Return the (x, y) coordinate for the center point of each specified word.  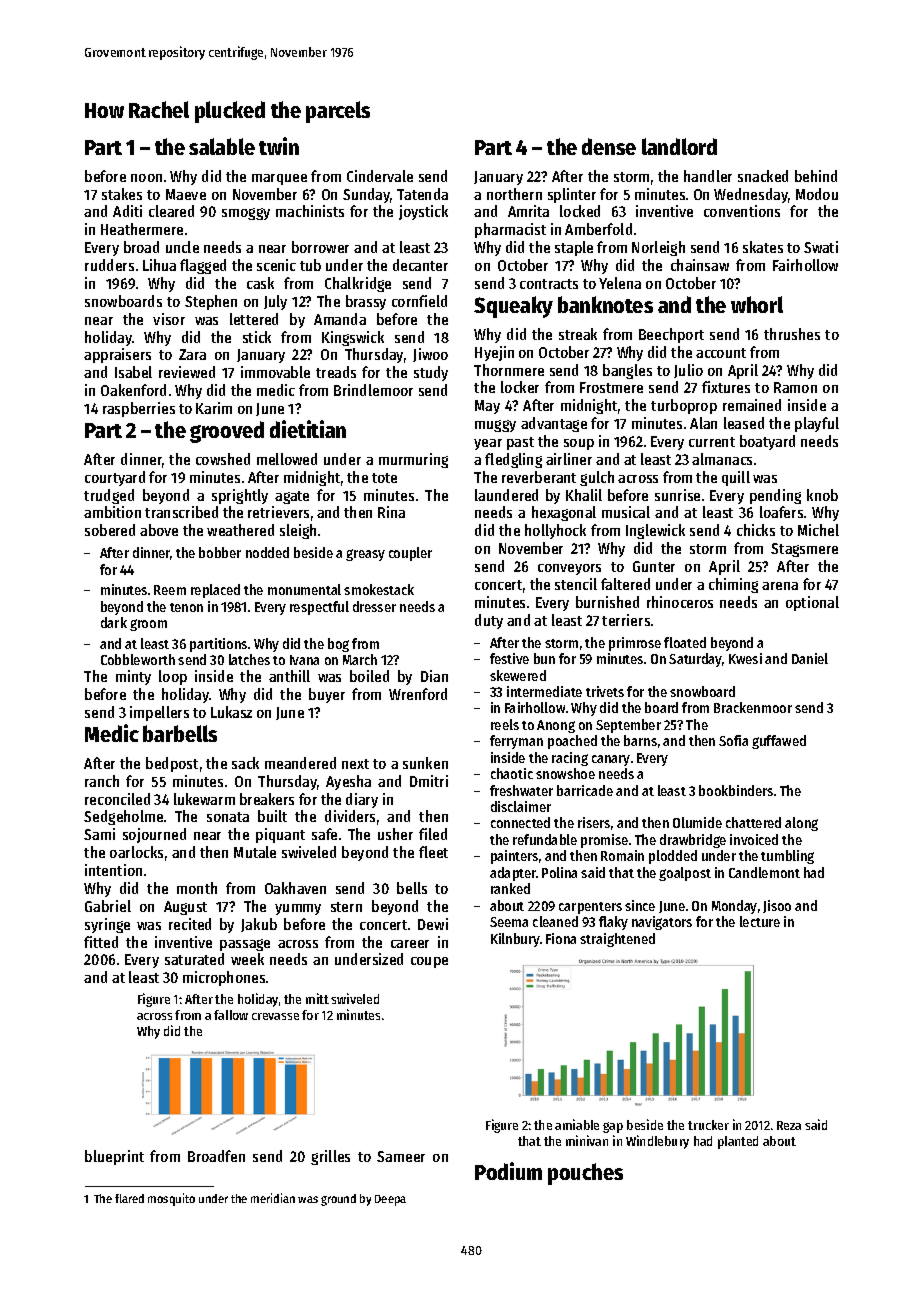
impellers (159, 713)
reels (505, 724)
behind (816, 176)
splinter (572, 195)
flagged (203, 266)
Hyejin (494, 353)
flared (129, 1198)
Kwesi (745, 658)
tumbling (787, 857)
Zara (192, 354)
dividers (350, 816)
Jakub (259, 925)
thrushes (792, 334)
